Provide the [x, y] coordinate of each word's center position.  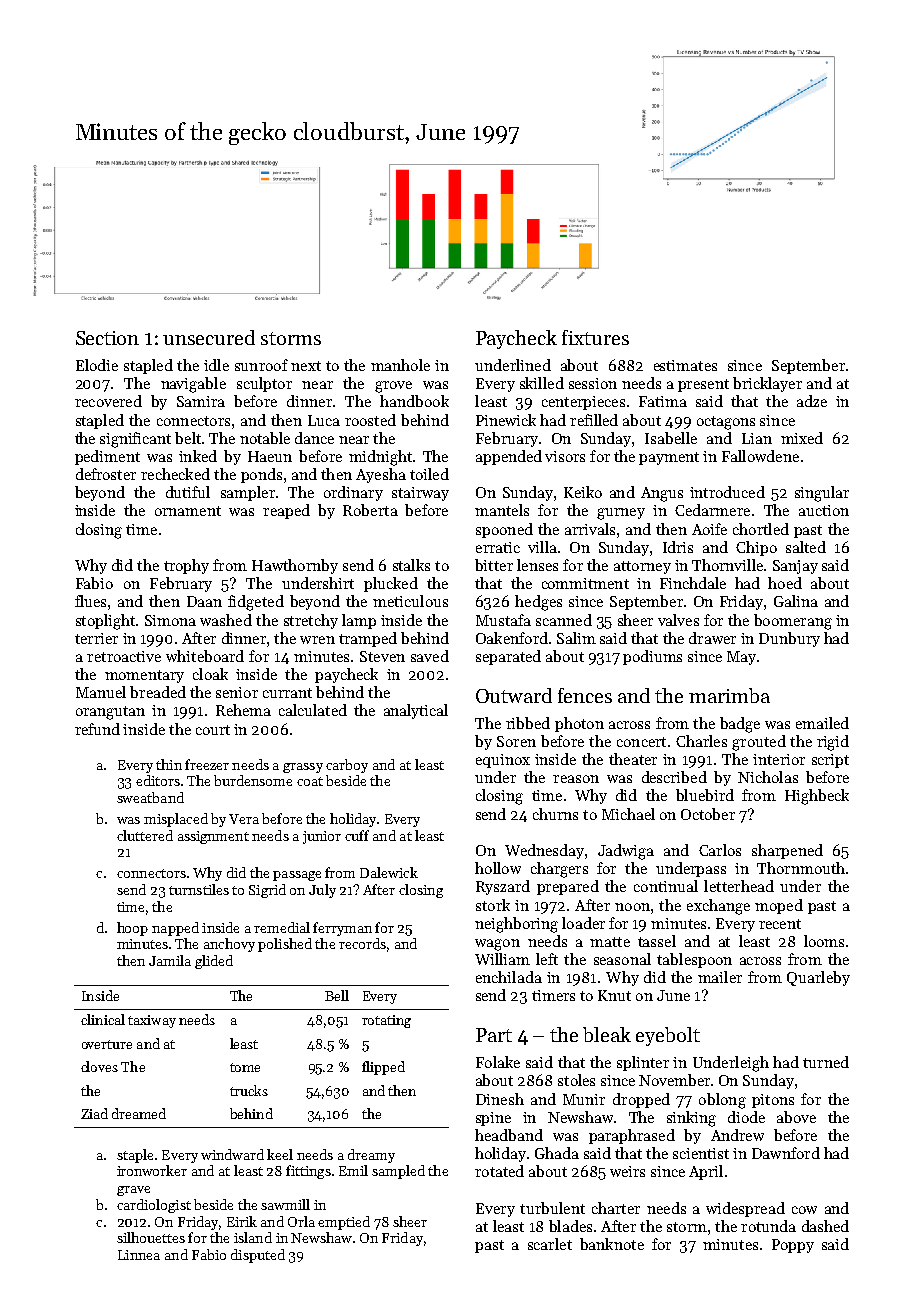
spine [493, 1119]
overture [107, 1044]
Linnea [139, 1255]
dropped [641, 1100]
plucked [391, 584]
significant [135, 440]
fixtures [595, 337]
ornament [188, 511]
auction [824, 510]
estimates [685, 365]
